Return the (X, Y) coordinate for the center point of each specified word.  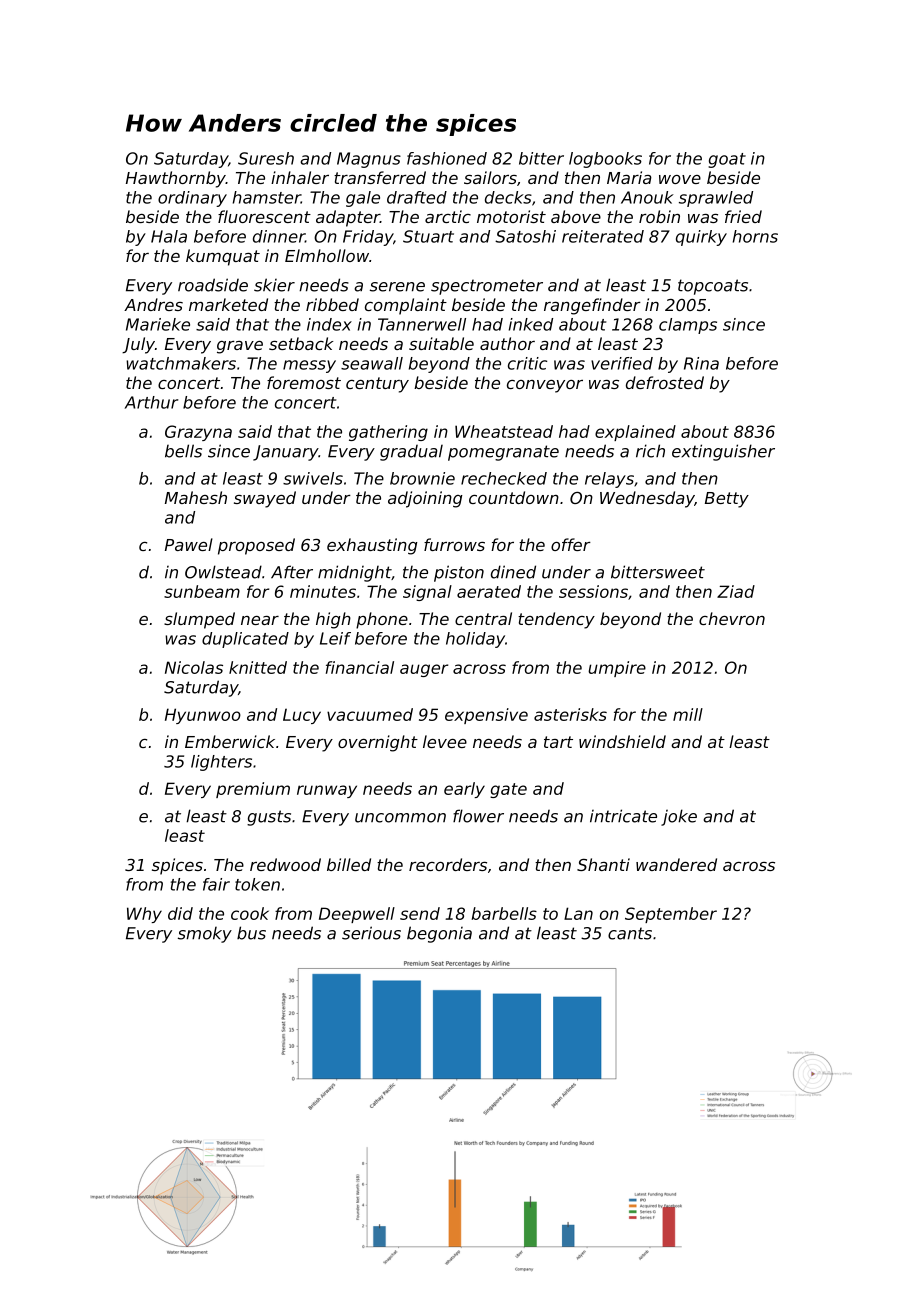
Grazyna (198, 433)
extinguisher (723, 452)
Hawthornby (176, 179)
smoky (205, 935)
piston (459, 573)
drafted (417, 197)
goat (727, 160)
